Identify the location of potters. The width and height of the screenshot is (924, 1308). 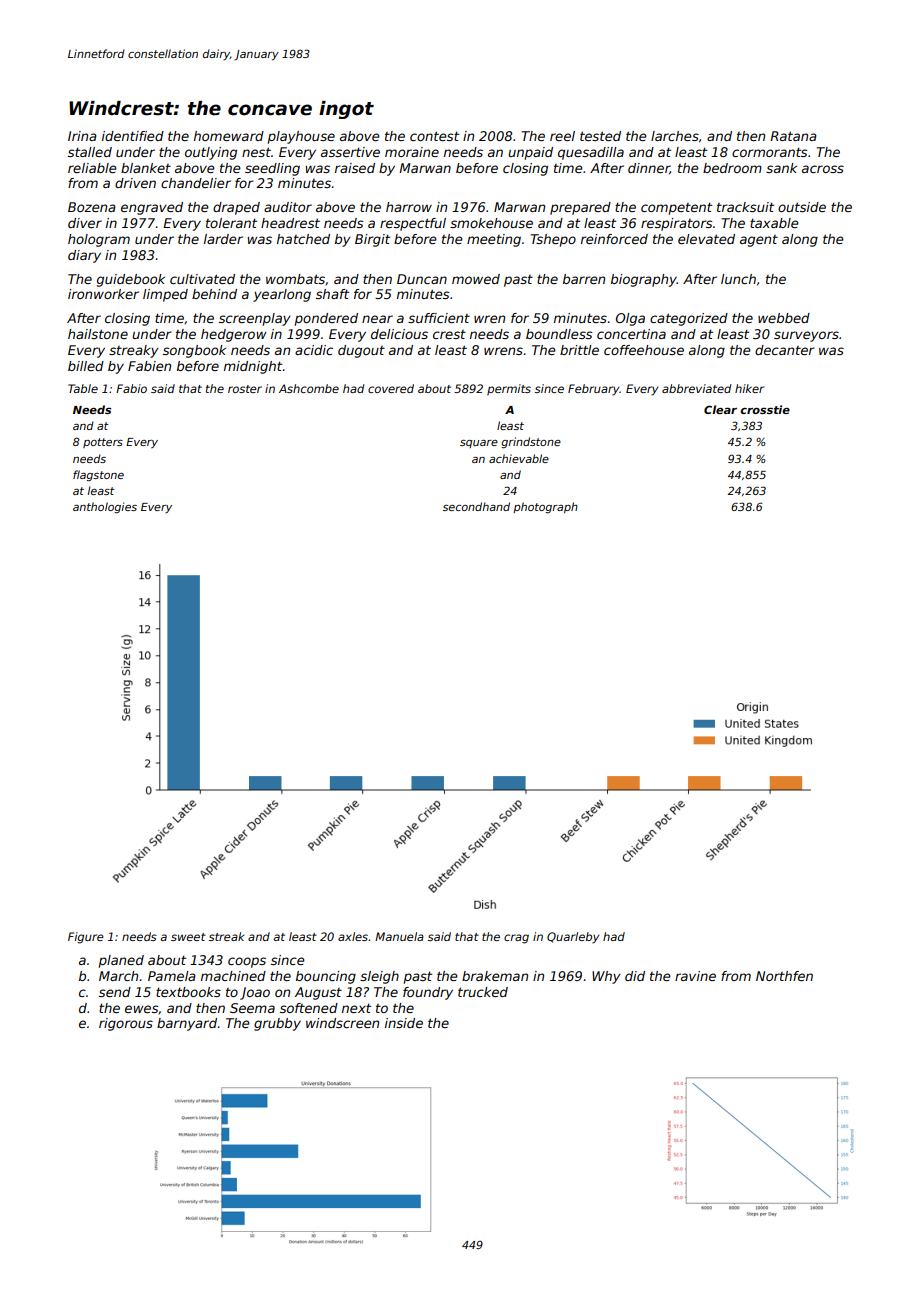
(103, 443).
